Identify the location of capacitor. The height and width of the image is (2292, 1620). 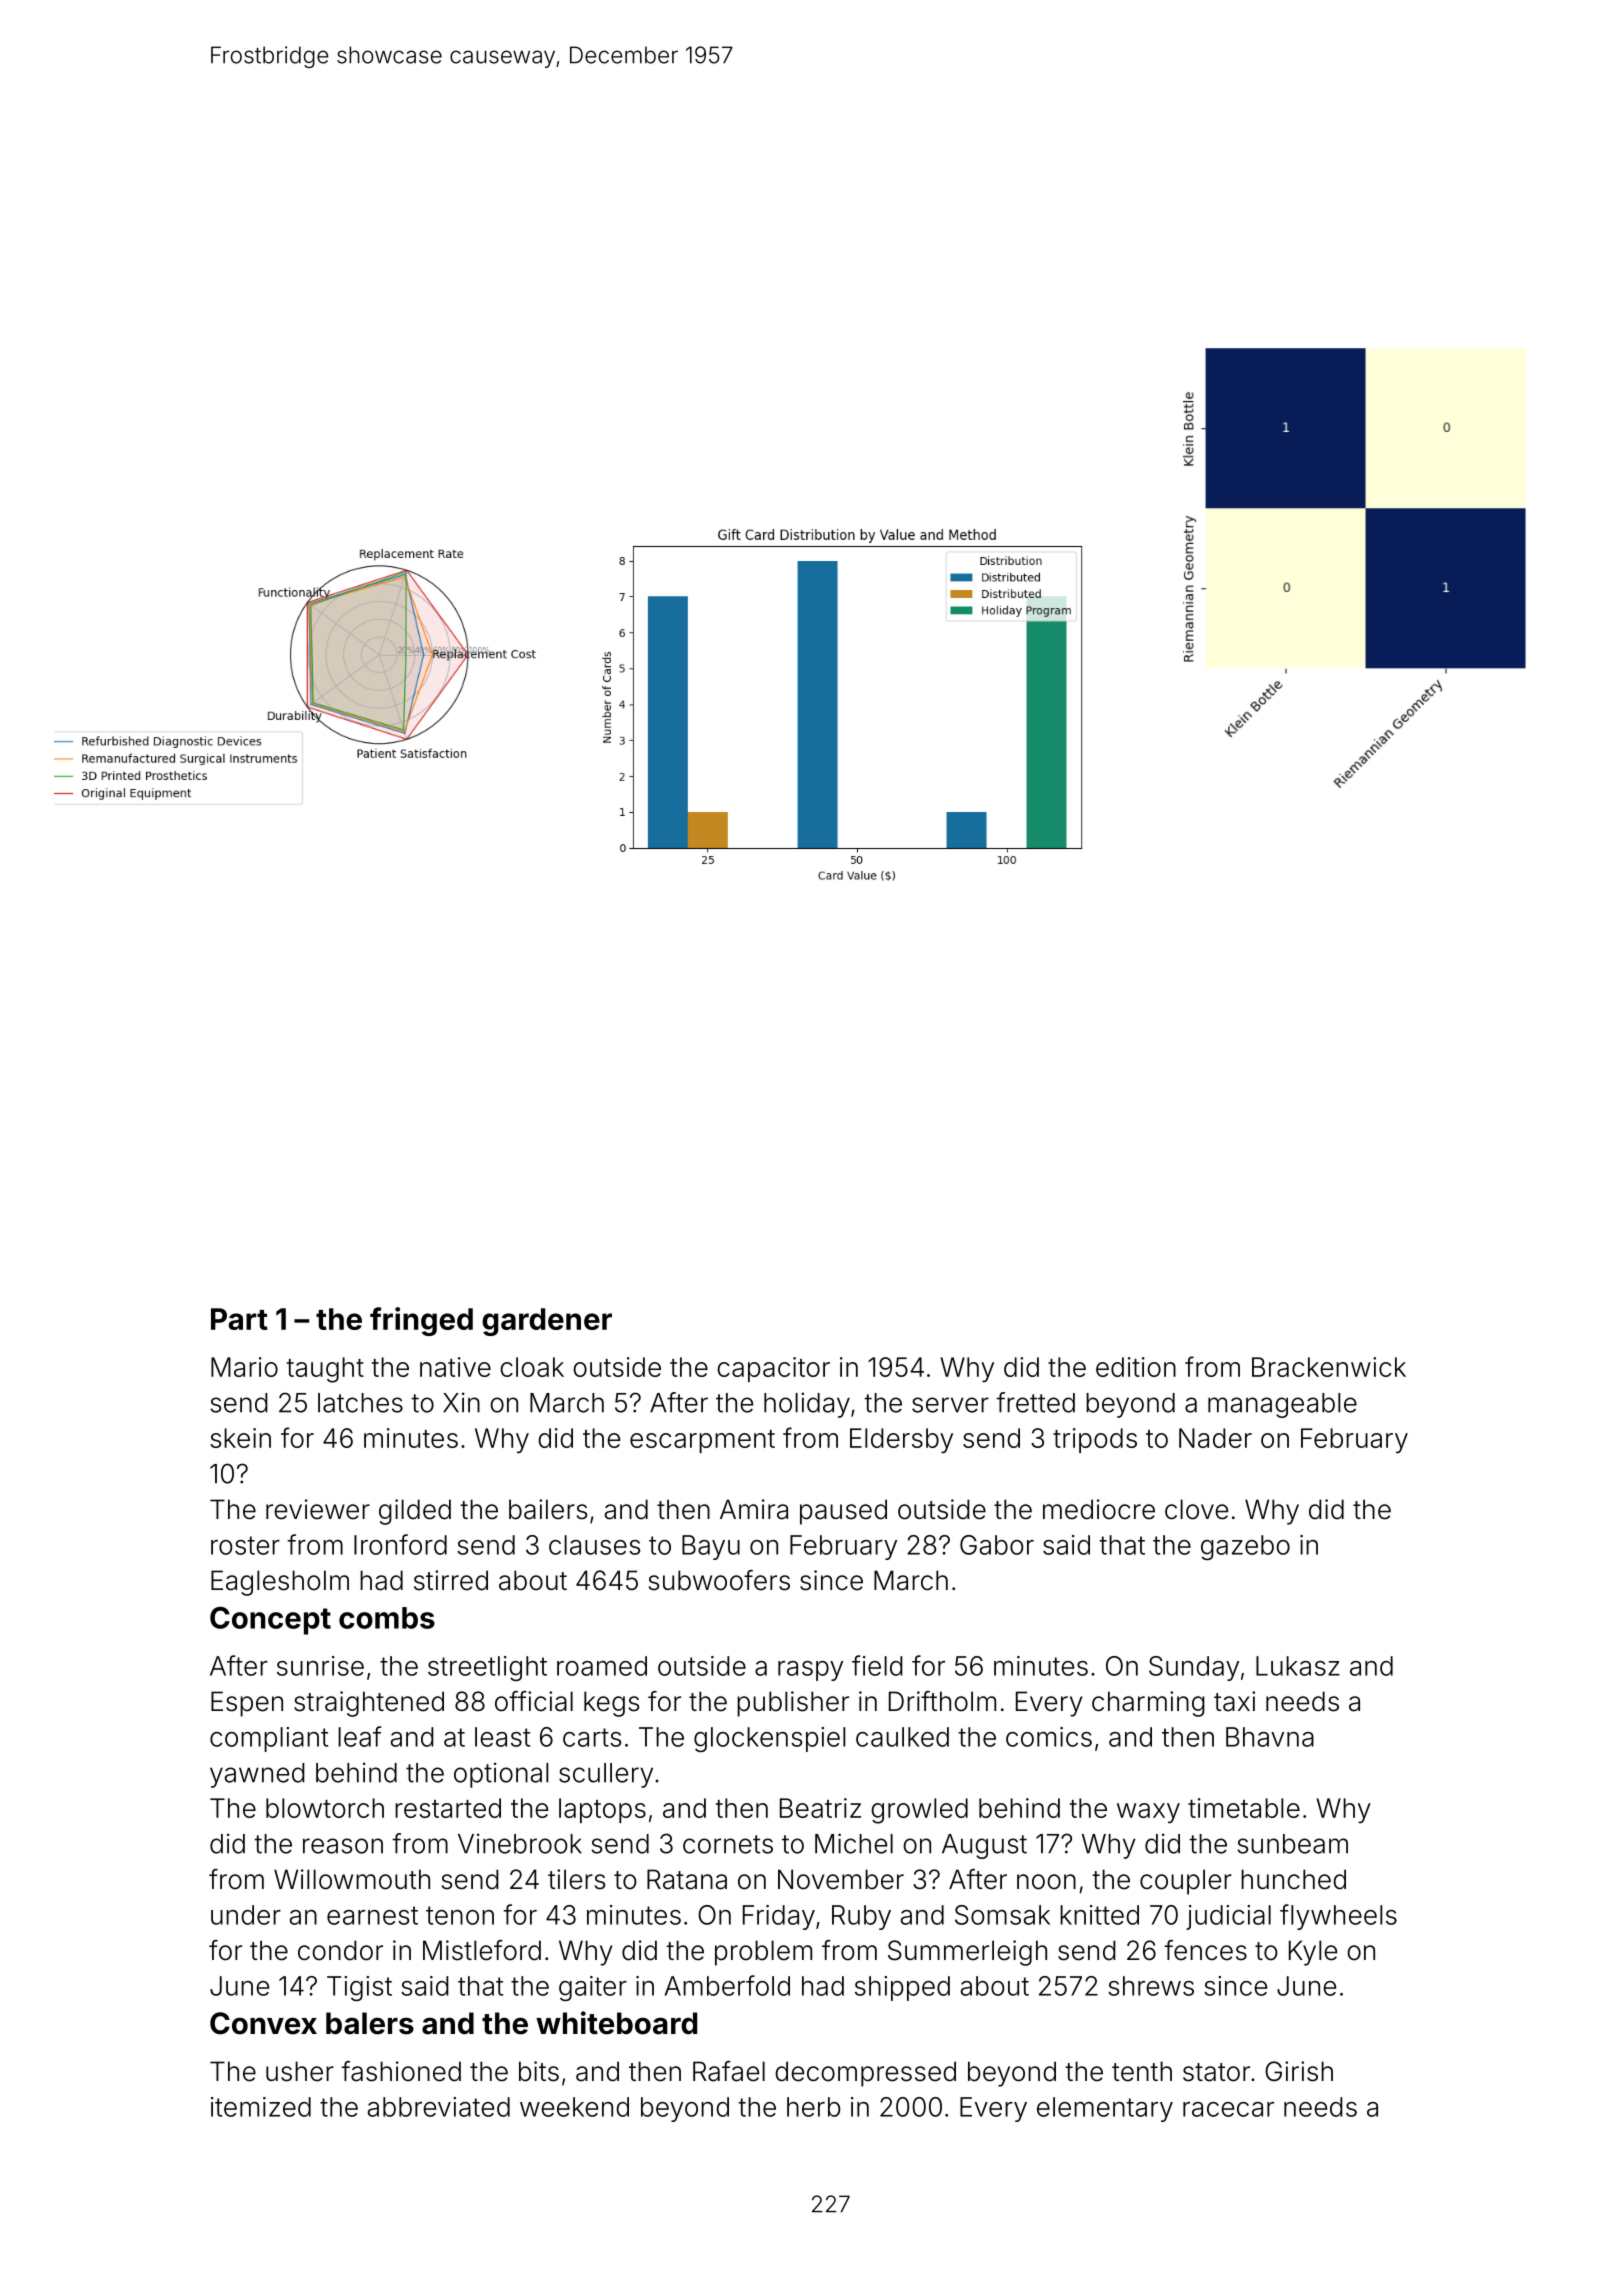
(773, 1369).
